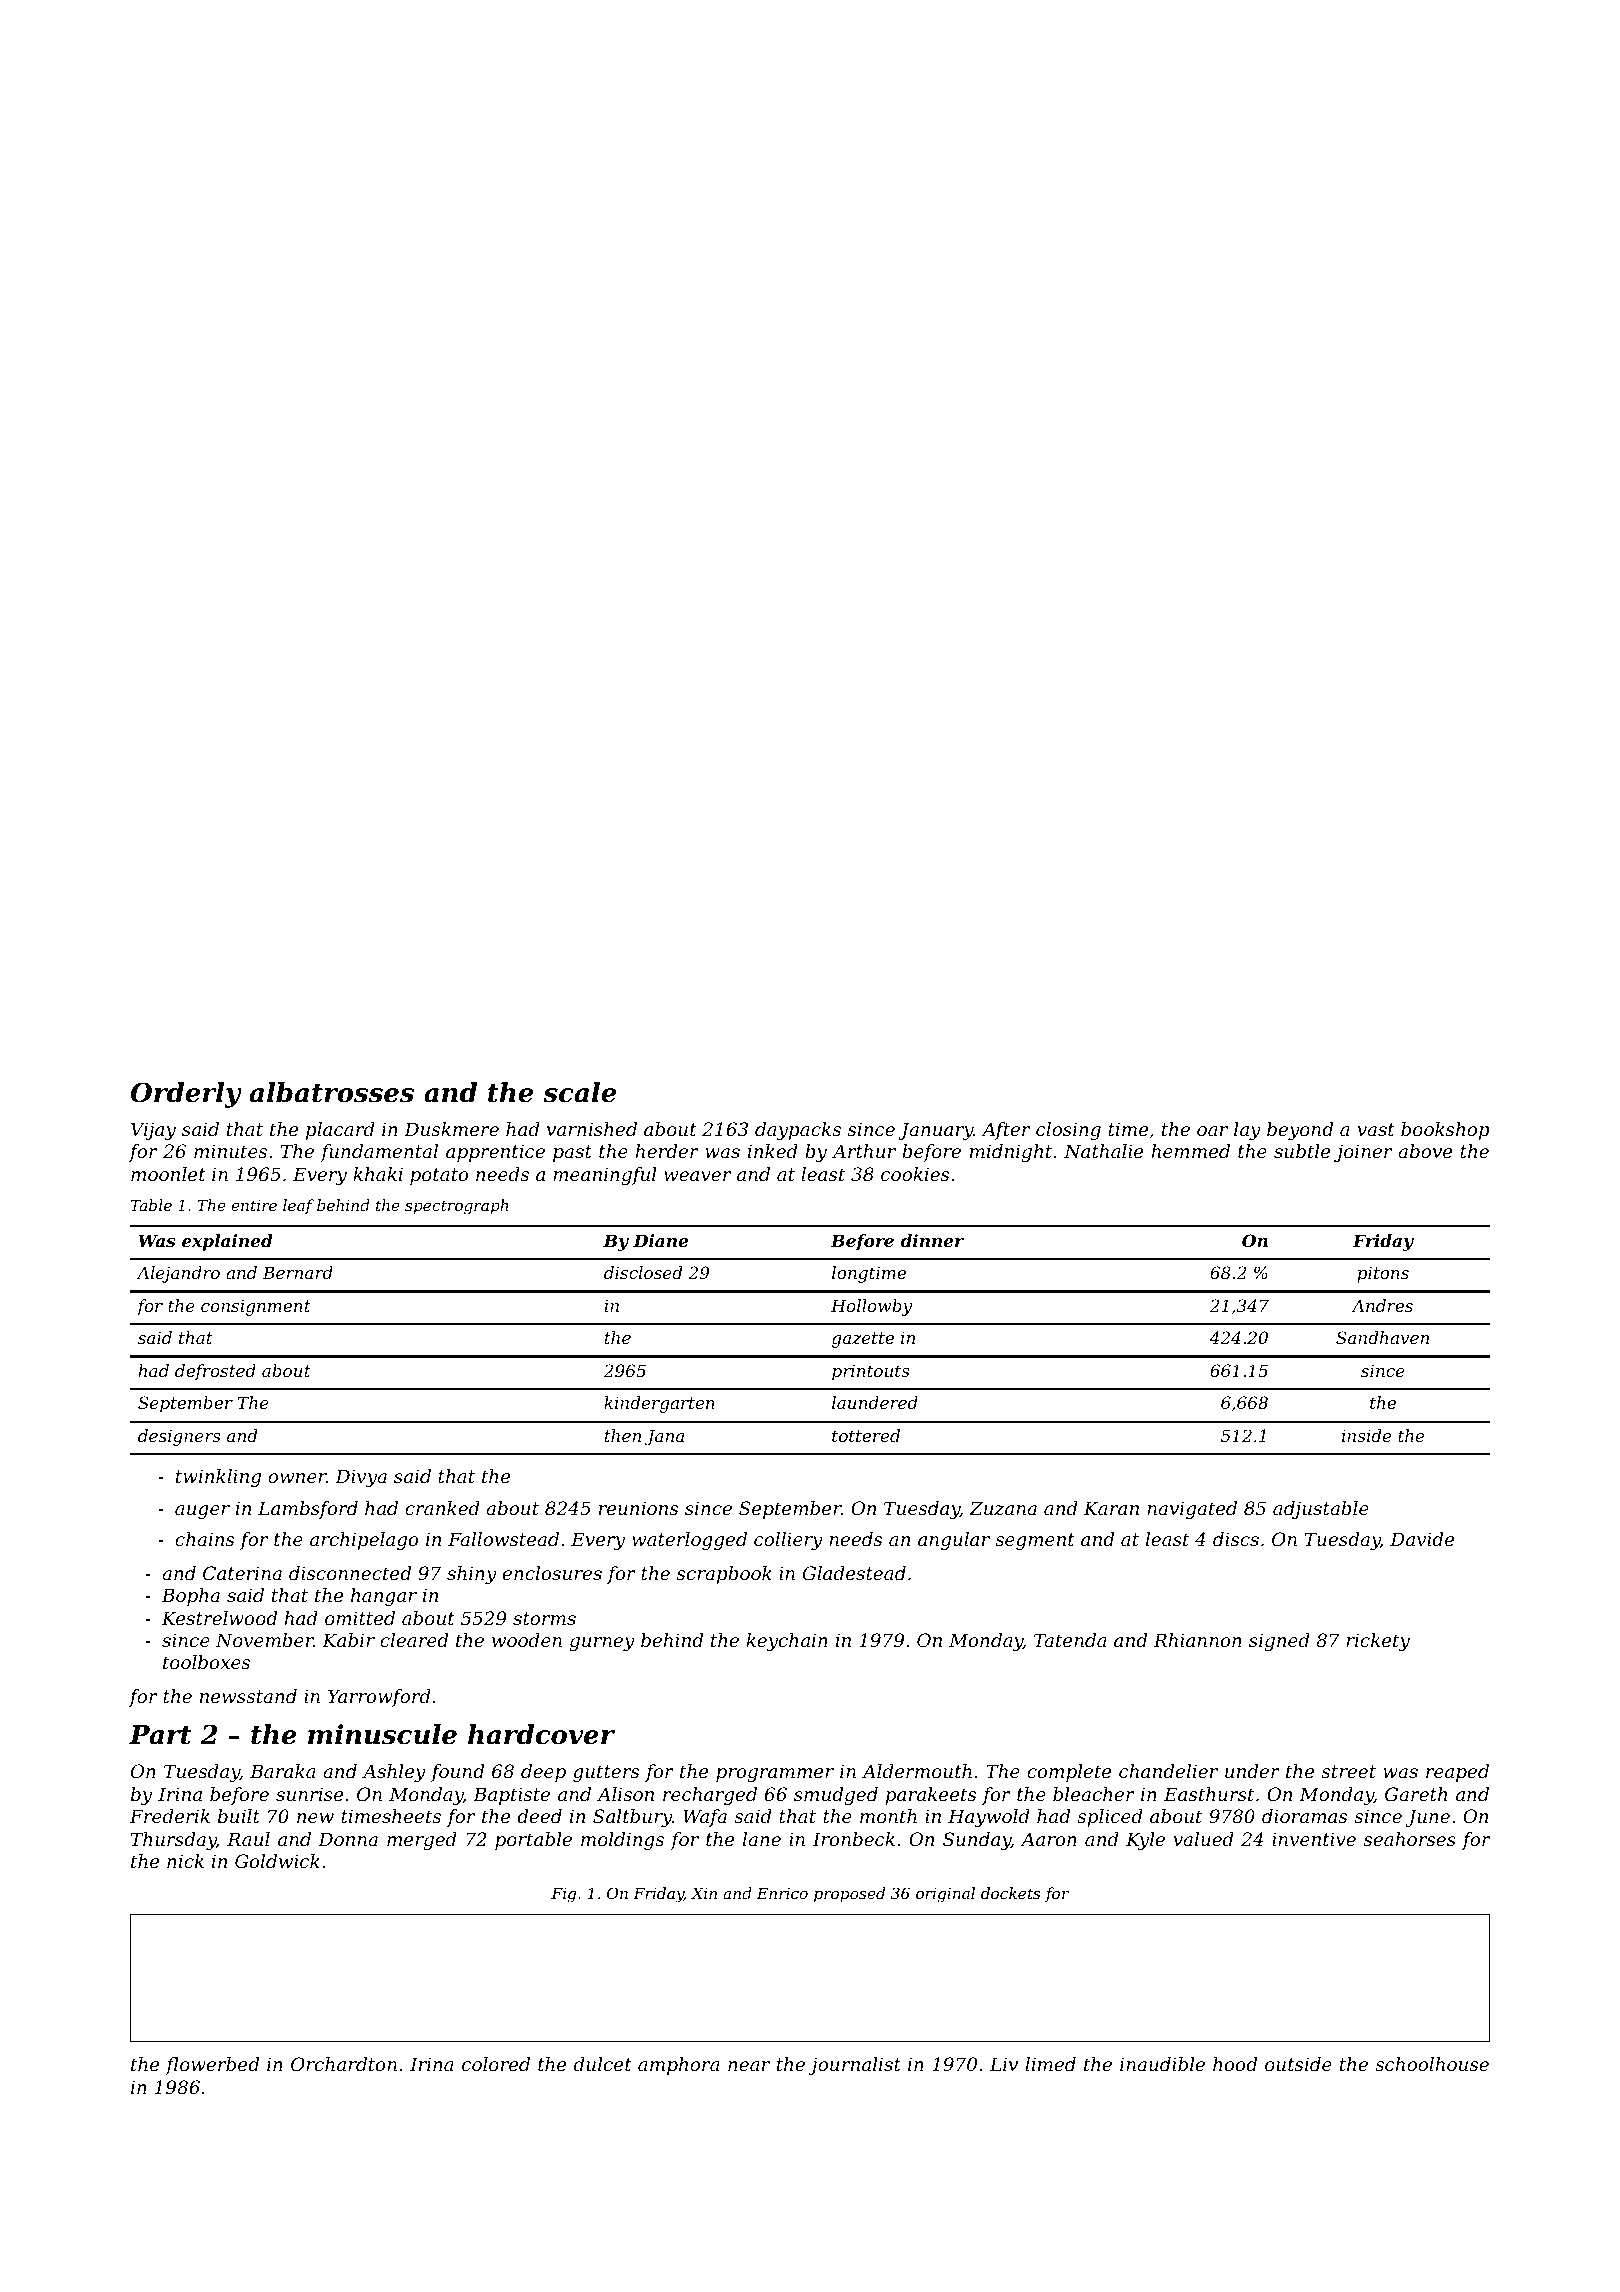 The width and height of the document is (1620, 2292). I want to click on Davide, so click(1422, 1539).
